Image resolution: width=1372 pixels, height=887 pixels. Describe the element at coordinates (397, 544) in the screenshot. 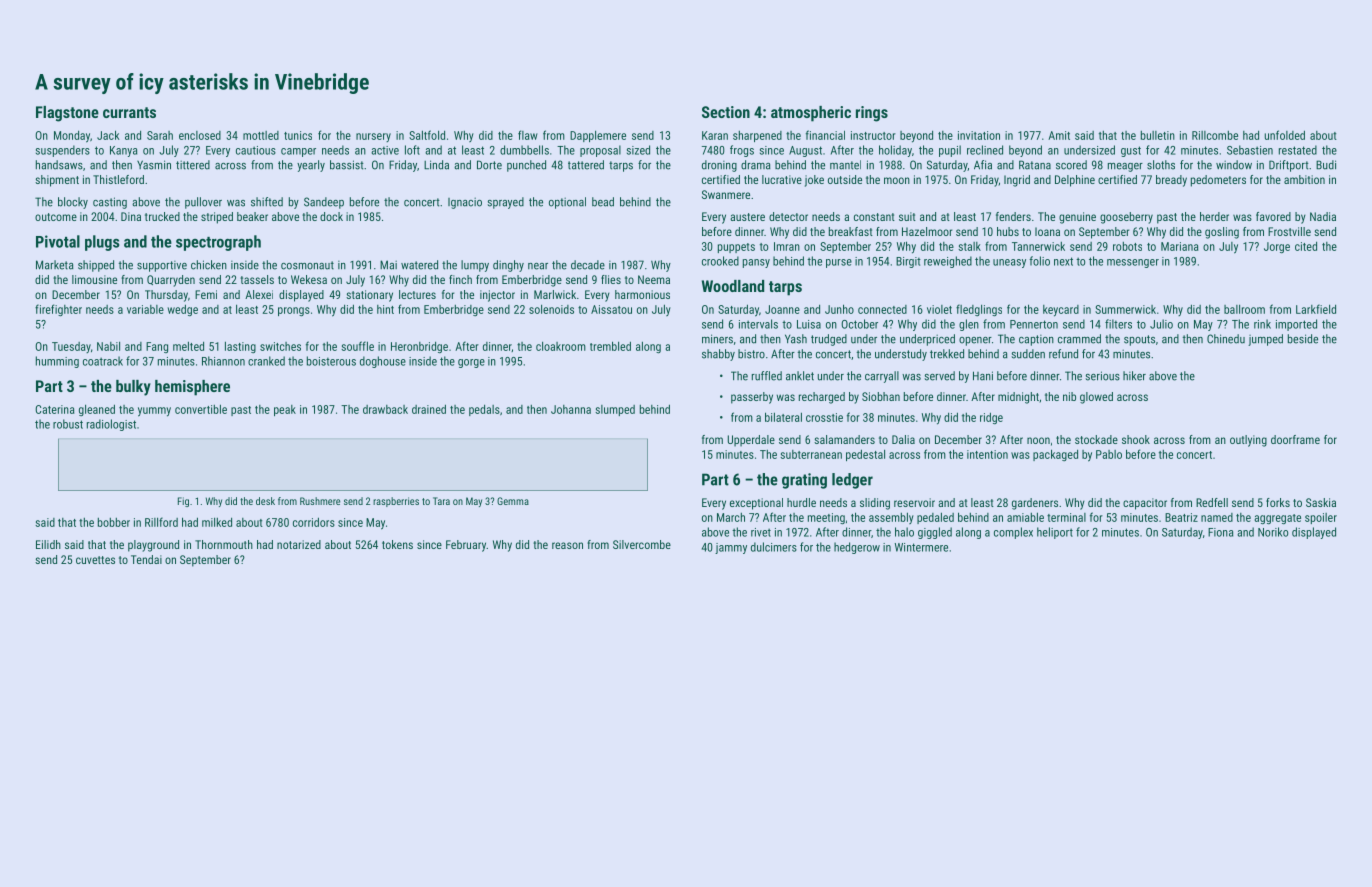

I see `tokens` at that location.
